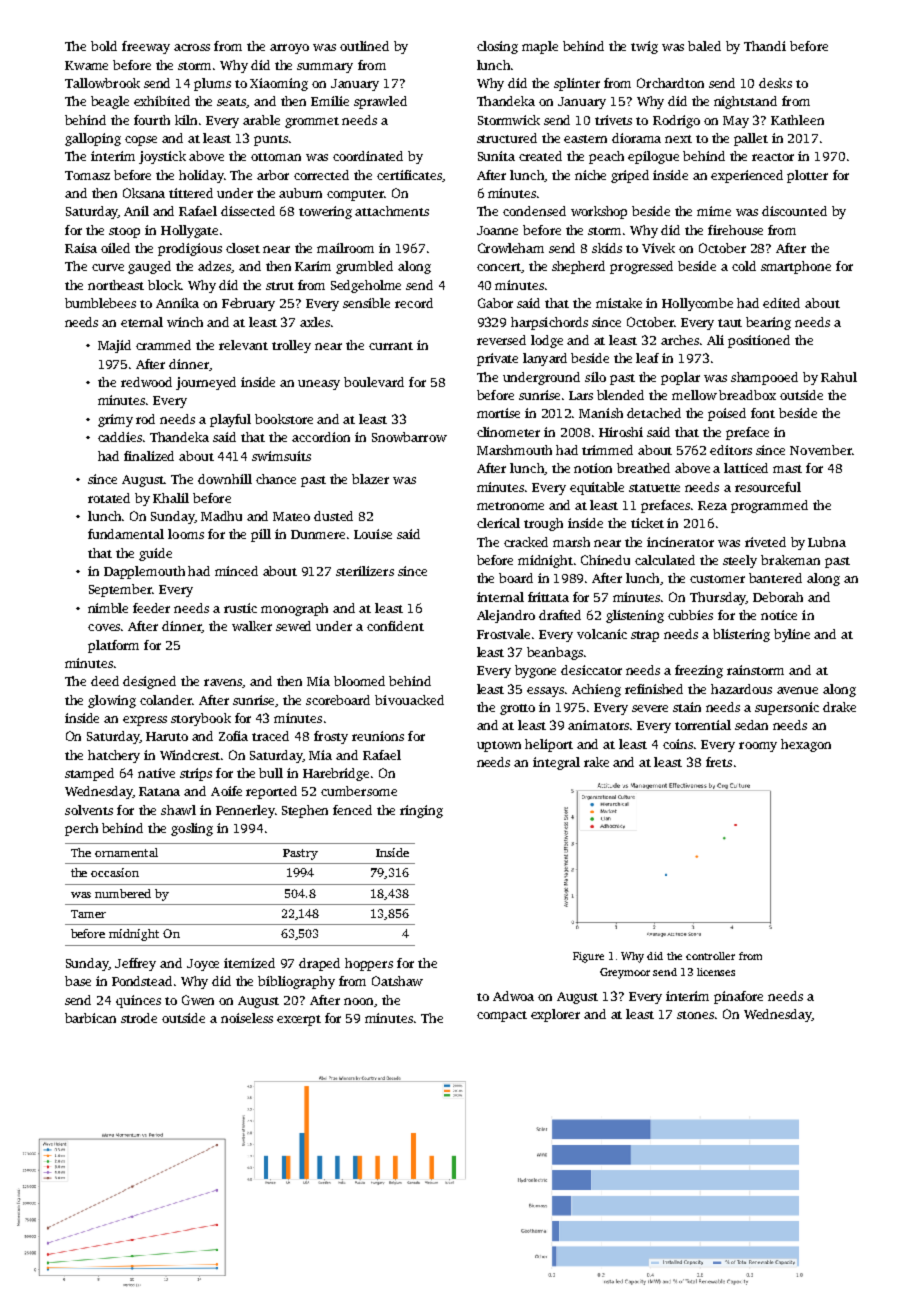 This screenshot has height=1308, width=924. I want to click on strut, so click(280, 286).
